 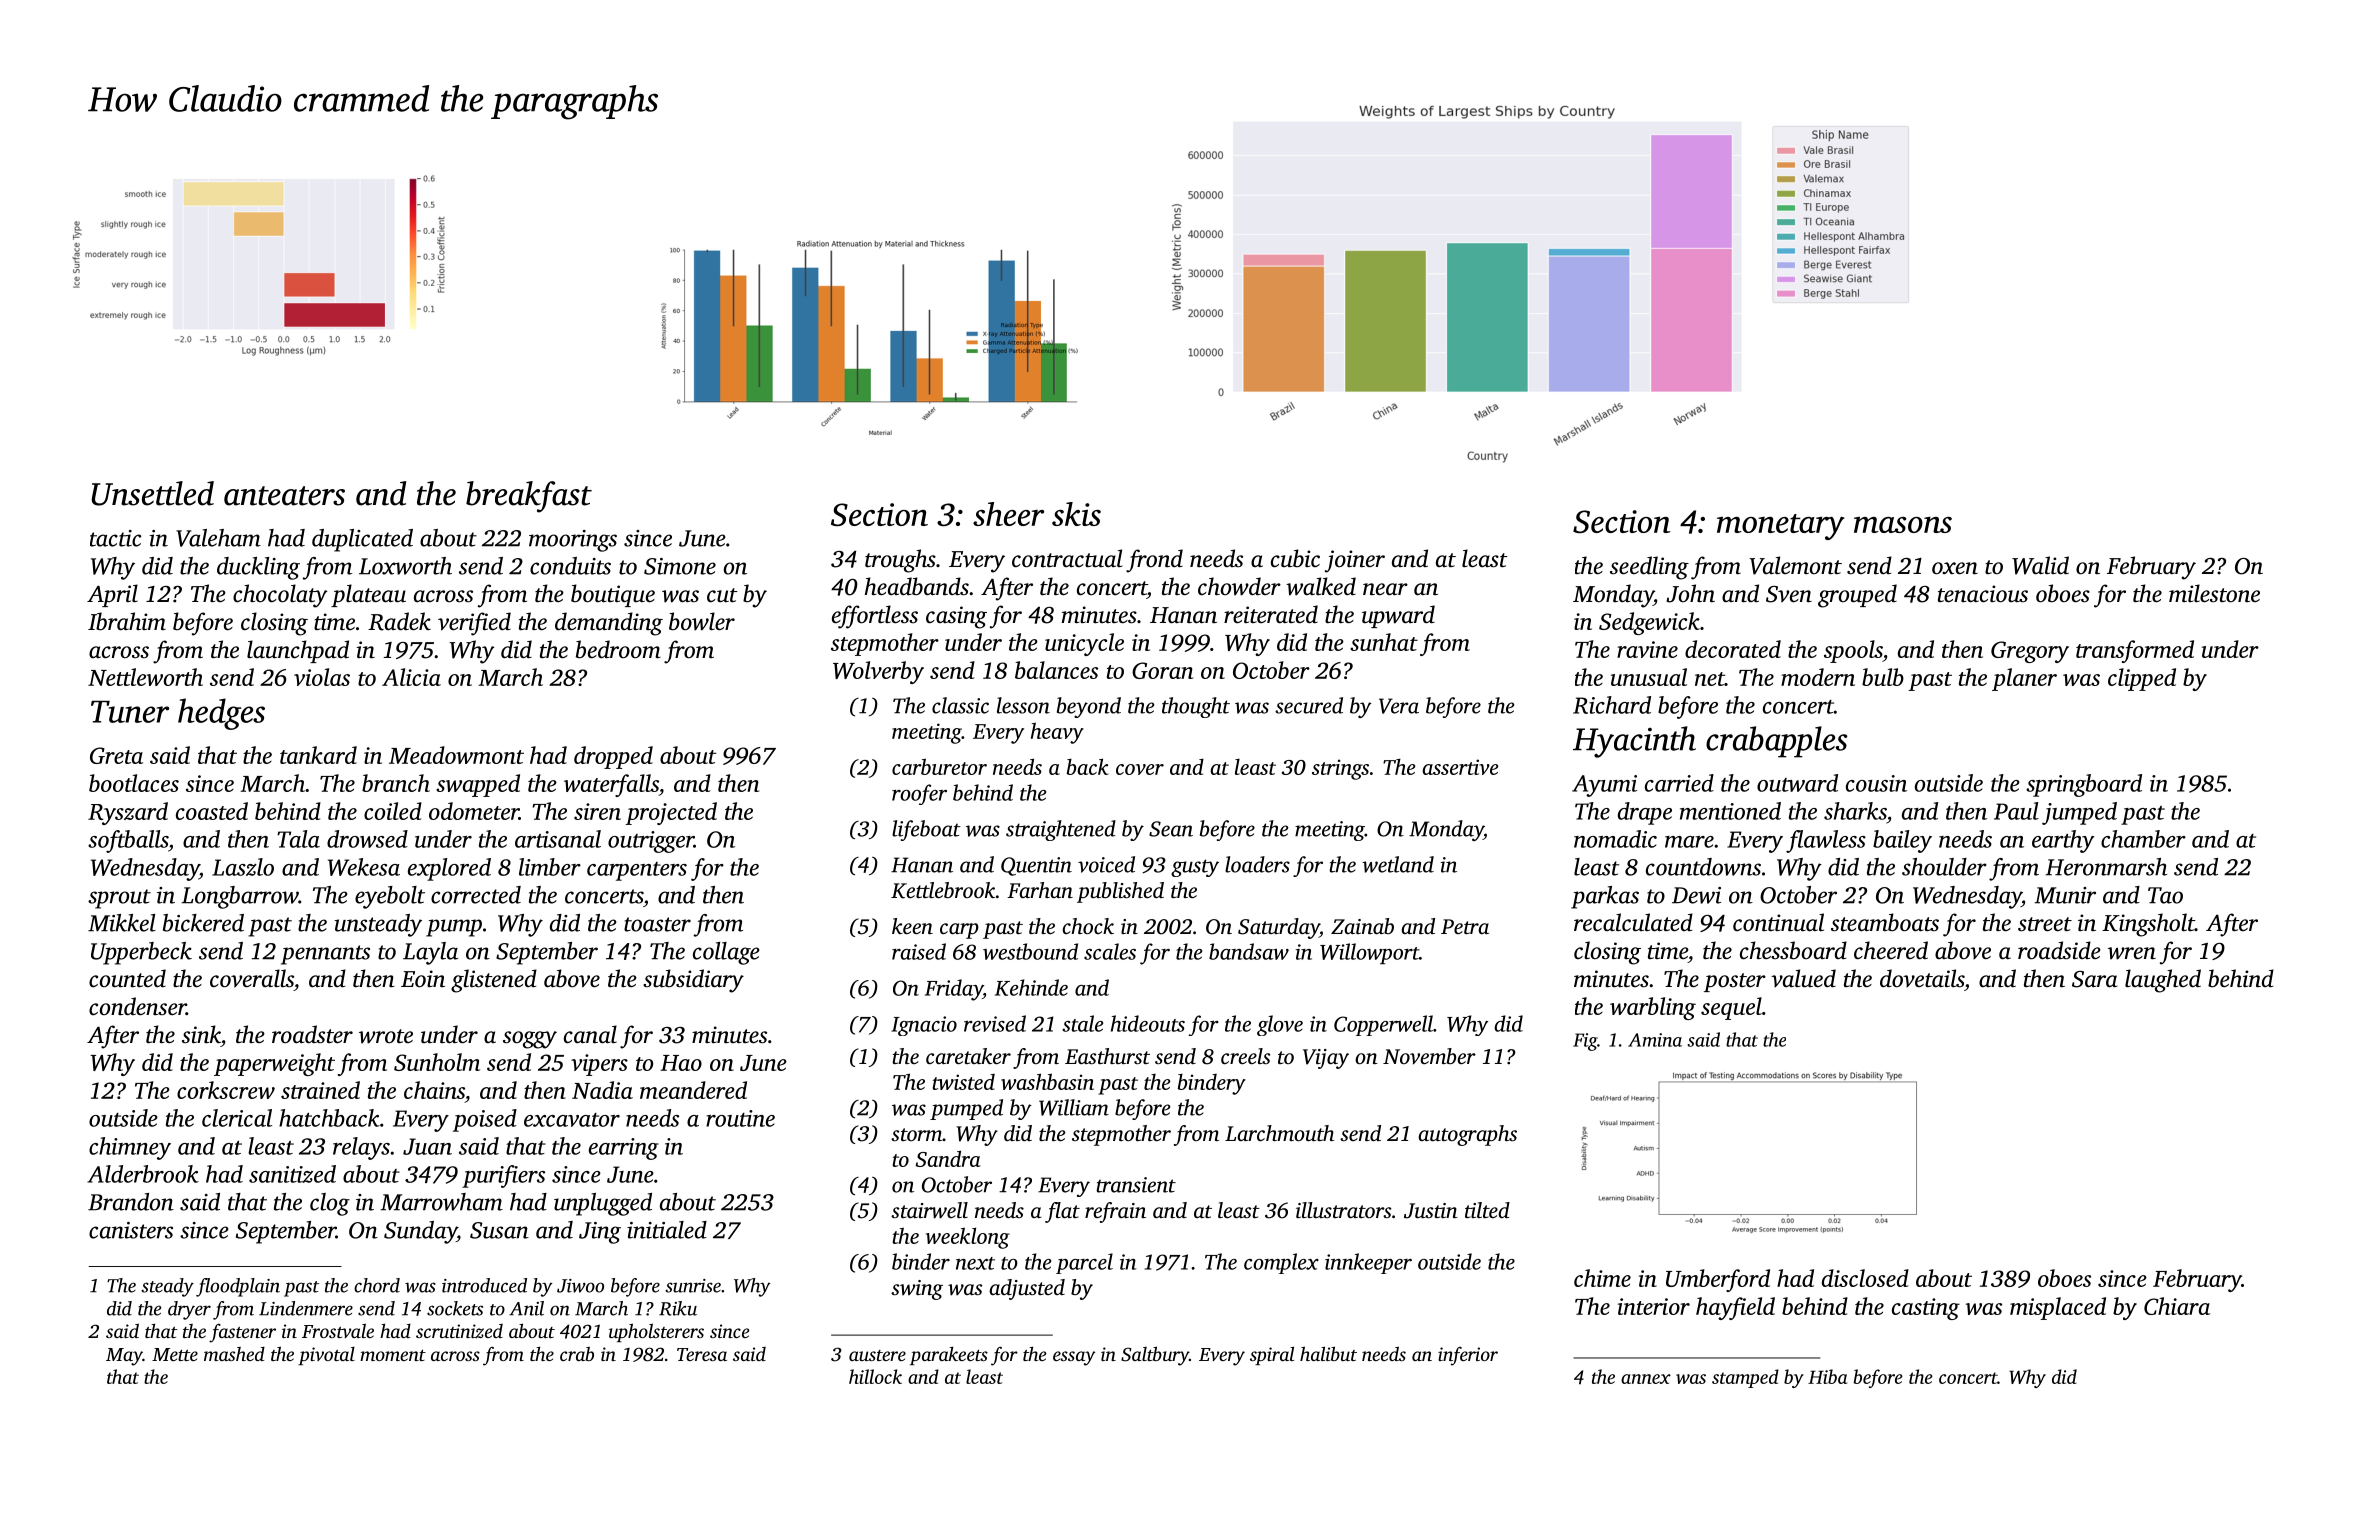 What do you see at coordinates (1368, 1263) in the image?
I see `innkeeper` at bounding box center [1368, 1263].
